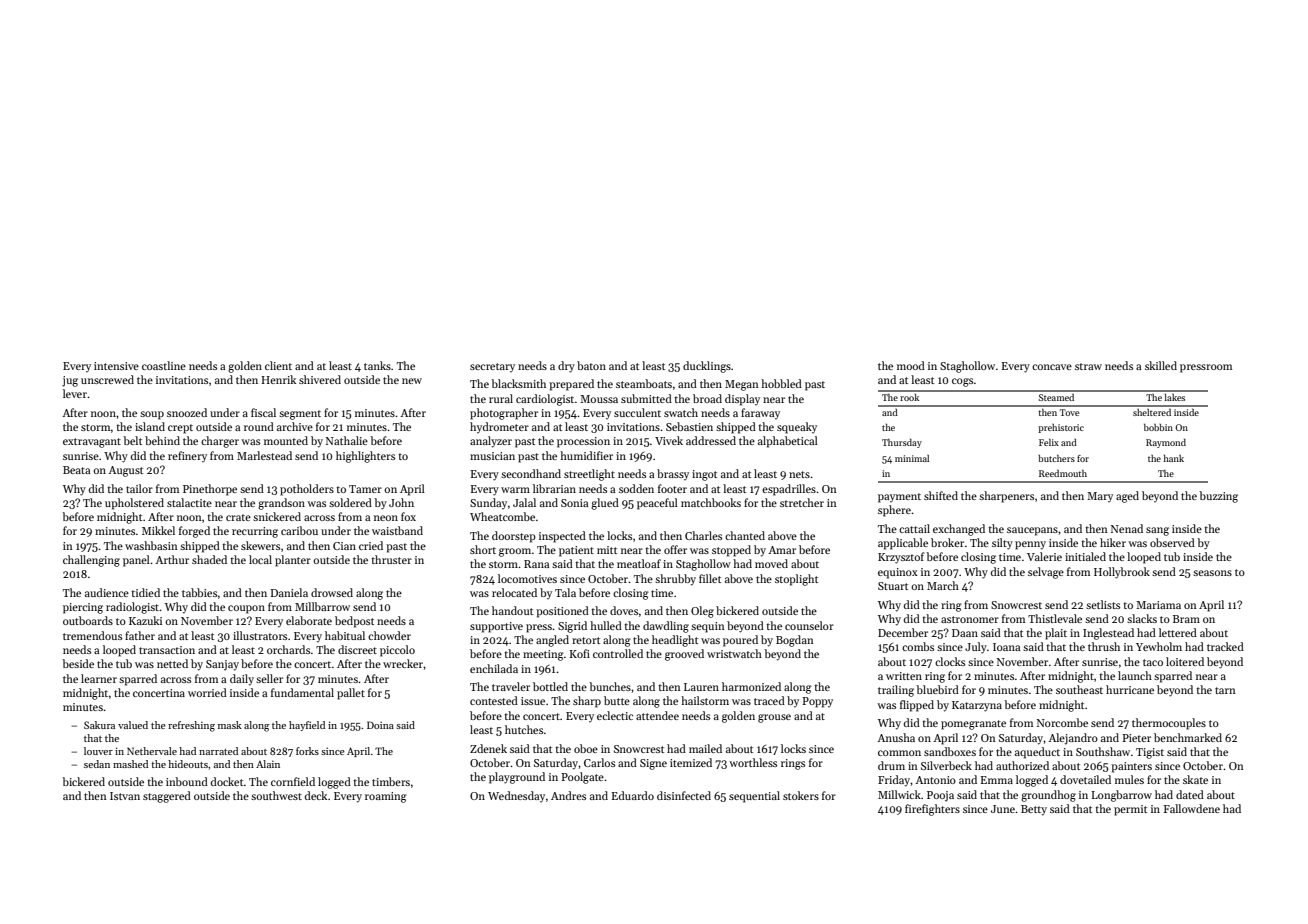 Image resolution: width=1308 pixels, height=924 pixels. What do you see at coordinates (576, 551) in the screenshot?
I see `patient` at bounding box center [576, 551].
